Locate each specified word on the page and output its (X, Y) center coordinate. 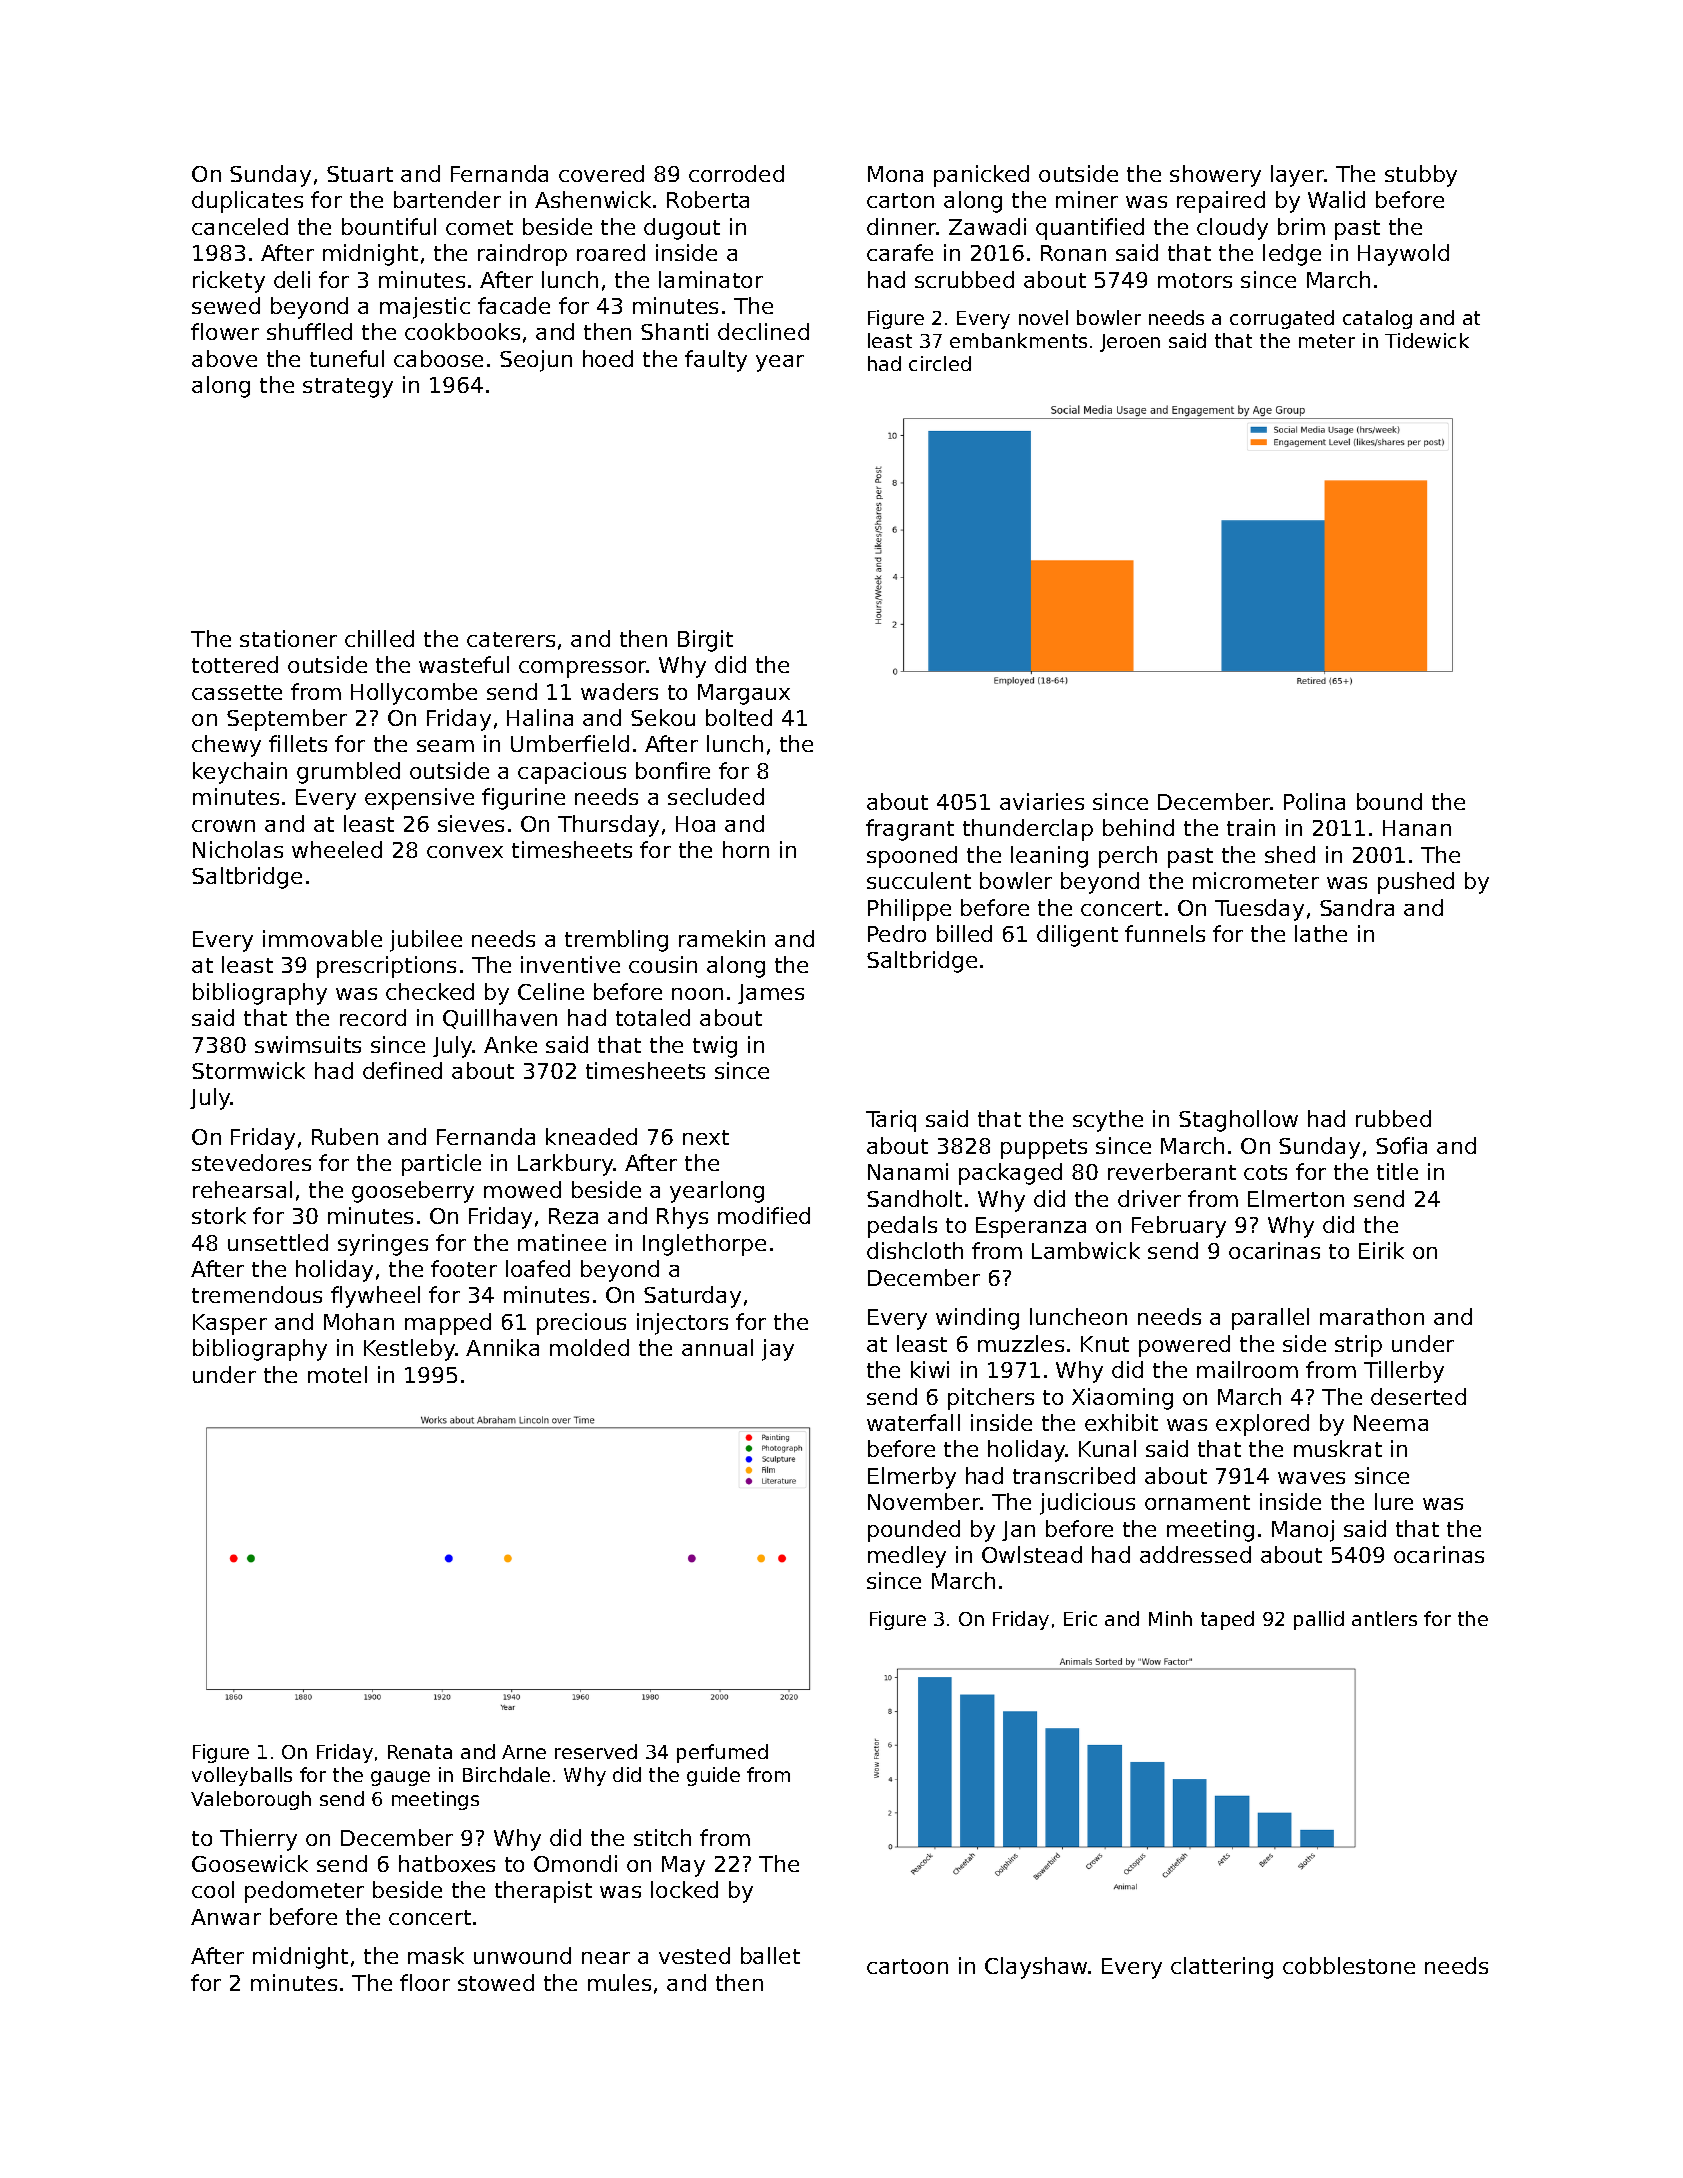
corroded (736, 173)
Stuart (360, 174)
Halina (540, 717)
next (706, 1137)
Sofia (1401, 1145)
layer (1297, 176)
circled (940, 363)
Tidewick (1427, 340)
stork (219, 1215)
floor (425, 1982)
